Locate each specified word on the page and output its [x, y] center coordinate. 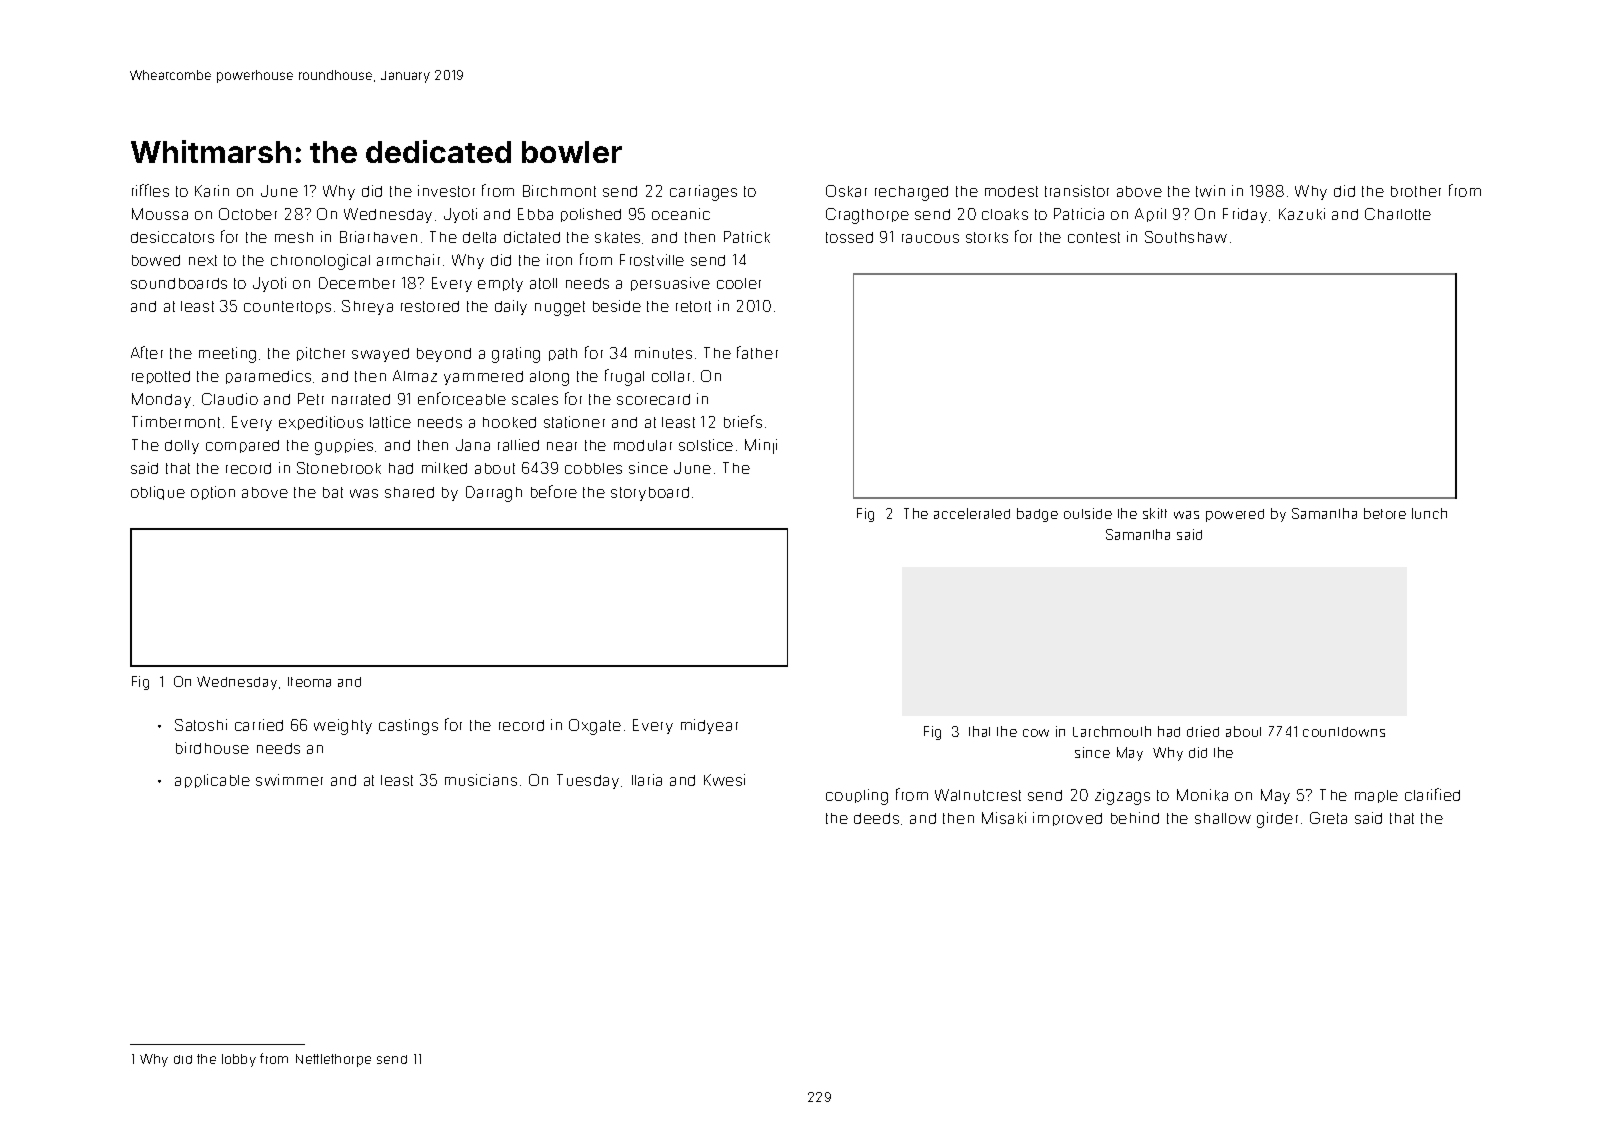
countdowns [1344, 732]
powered [1235, 515]
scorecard [653, 399]
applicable [212, 781]
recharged [911, 193]
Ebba [535, 214]
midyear [709, 726]
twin [1210, 191]
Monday [161, 400]
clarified [1432, 794]
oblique [158, 493]
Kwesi [724, 780]
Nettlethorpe [333, 1060]
